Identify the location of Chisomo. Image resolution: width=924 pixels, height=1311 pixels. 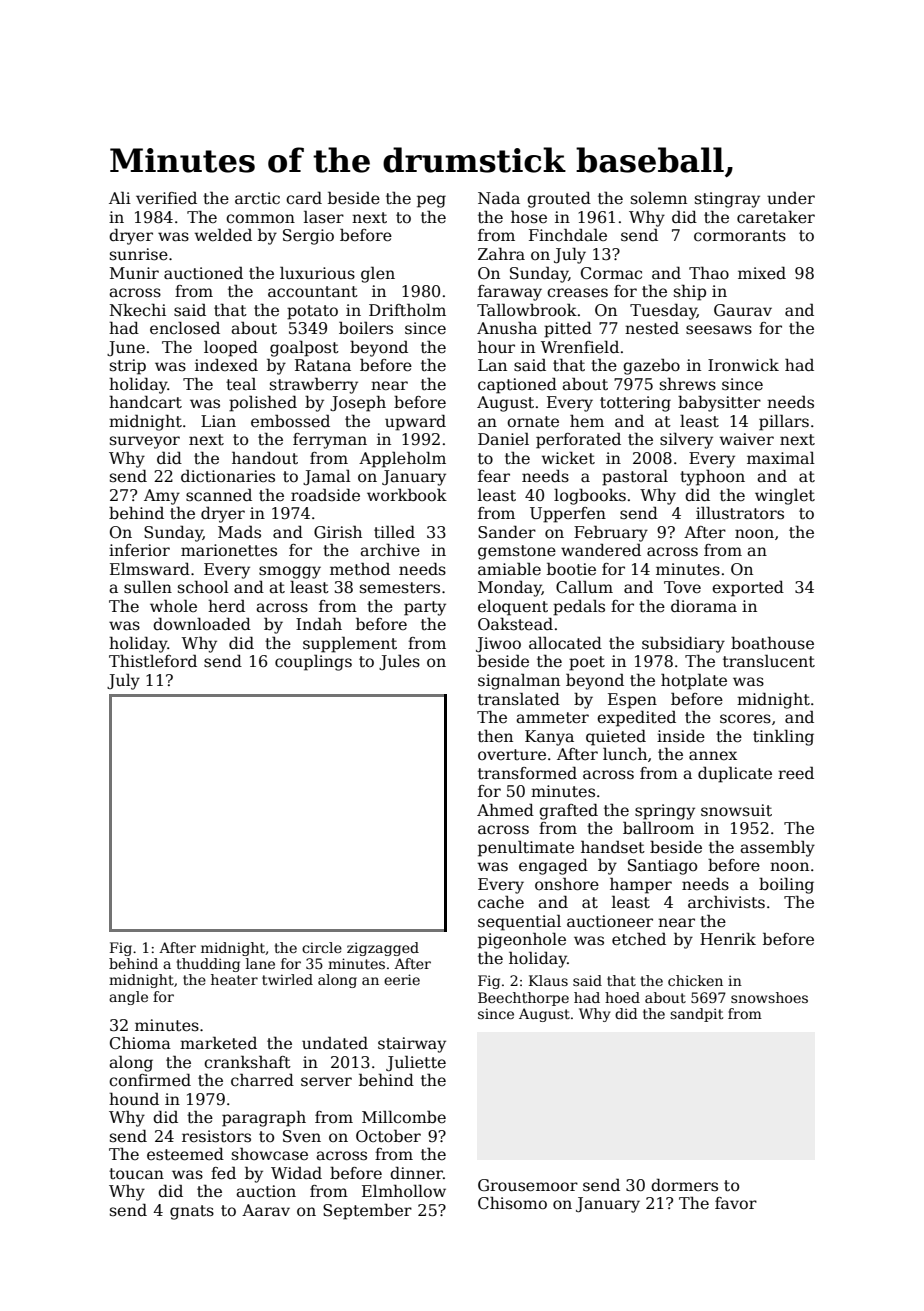
(512, 1202).
